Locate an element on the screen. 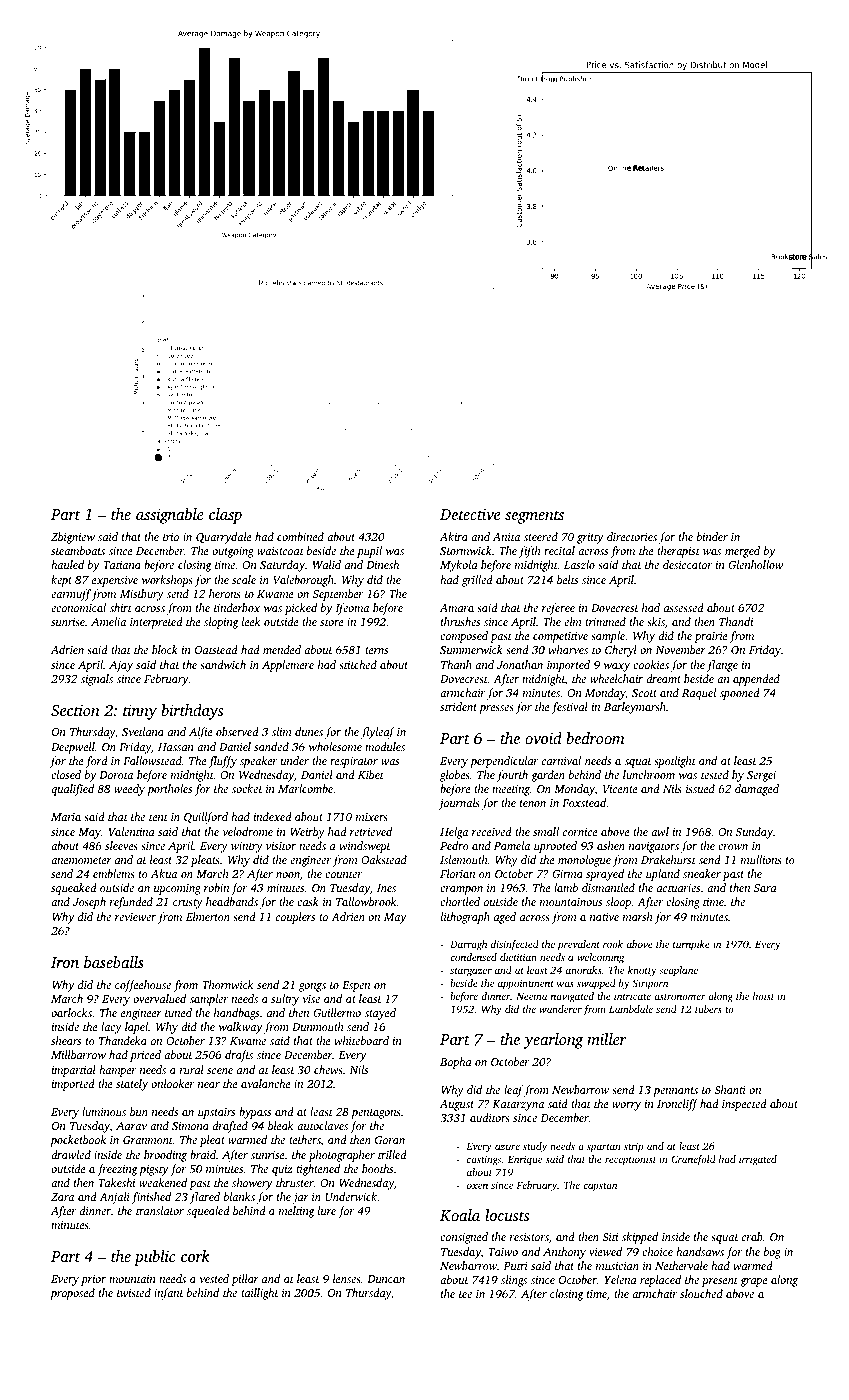 The width and height of the screenshot is (849, 1400). Pamela is located at coordinates (512, 845).
